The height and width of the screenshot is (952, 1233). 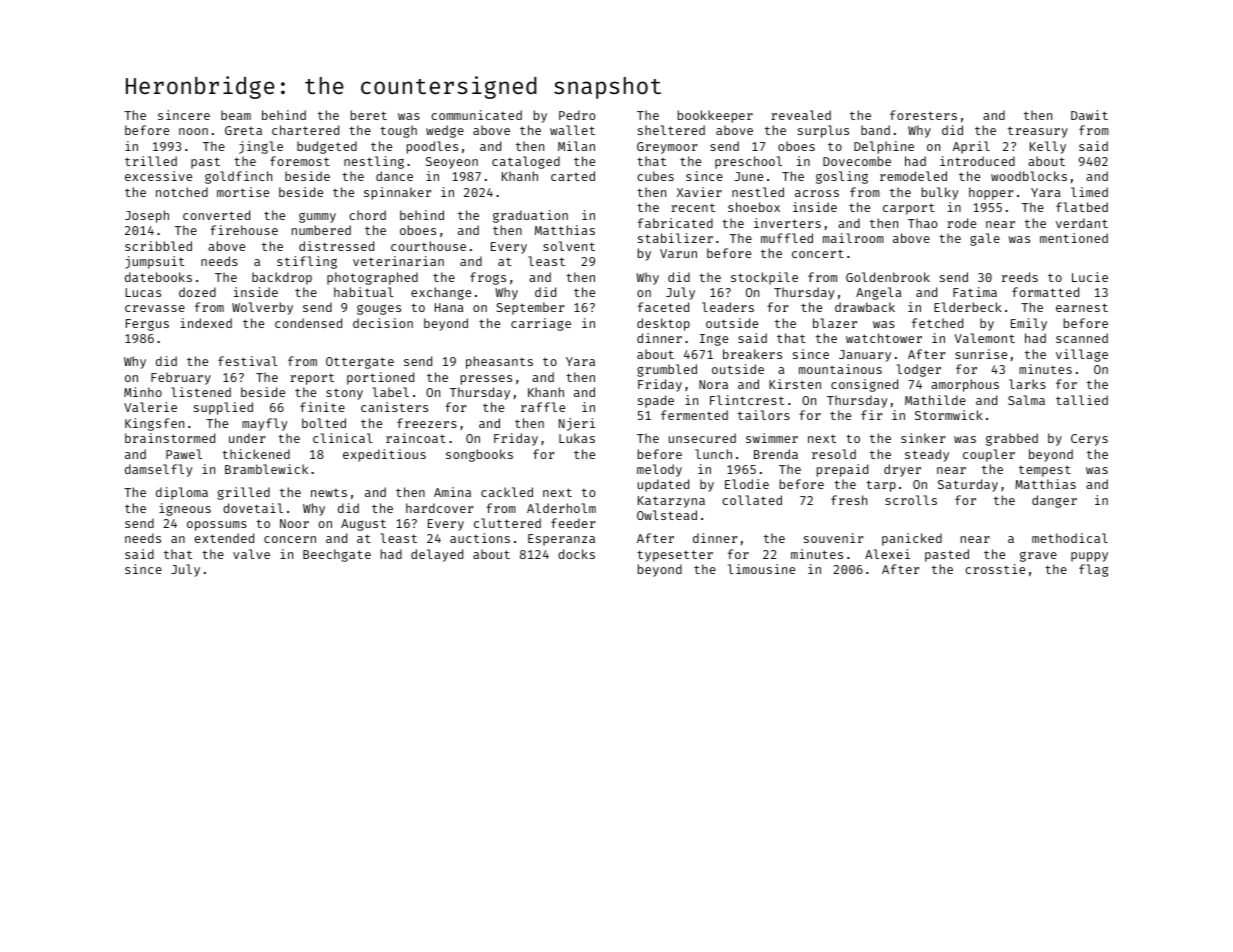 What do you see at coordinates (576, 554) in the screenshot?
I see `docks` at bounding box center [576, 554].
